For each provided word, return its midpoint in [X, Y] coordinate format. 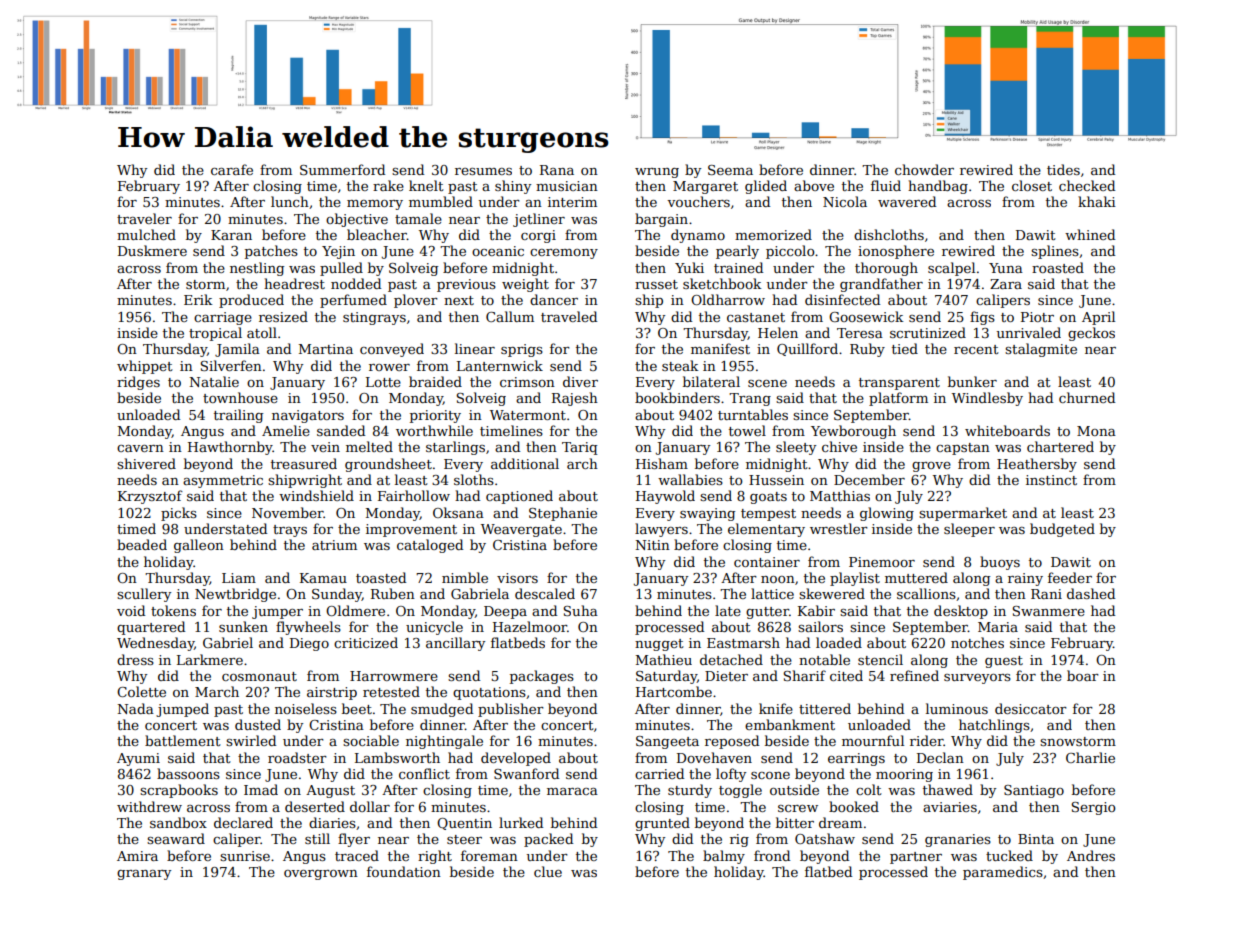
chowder [924, 169]
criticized [366, 642]
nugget [659, 645]
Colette [141, 691]
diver [580, 381]
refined [914, 675]
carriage [223, 318]
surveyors [977, 679]
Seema [730, 170]
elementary [766, 530]
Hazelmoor [530, 626]
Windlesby [987, 399]
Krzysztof [150, 497]
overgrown [321, 875]
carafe [232, 169]
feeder [1070, 577]
